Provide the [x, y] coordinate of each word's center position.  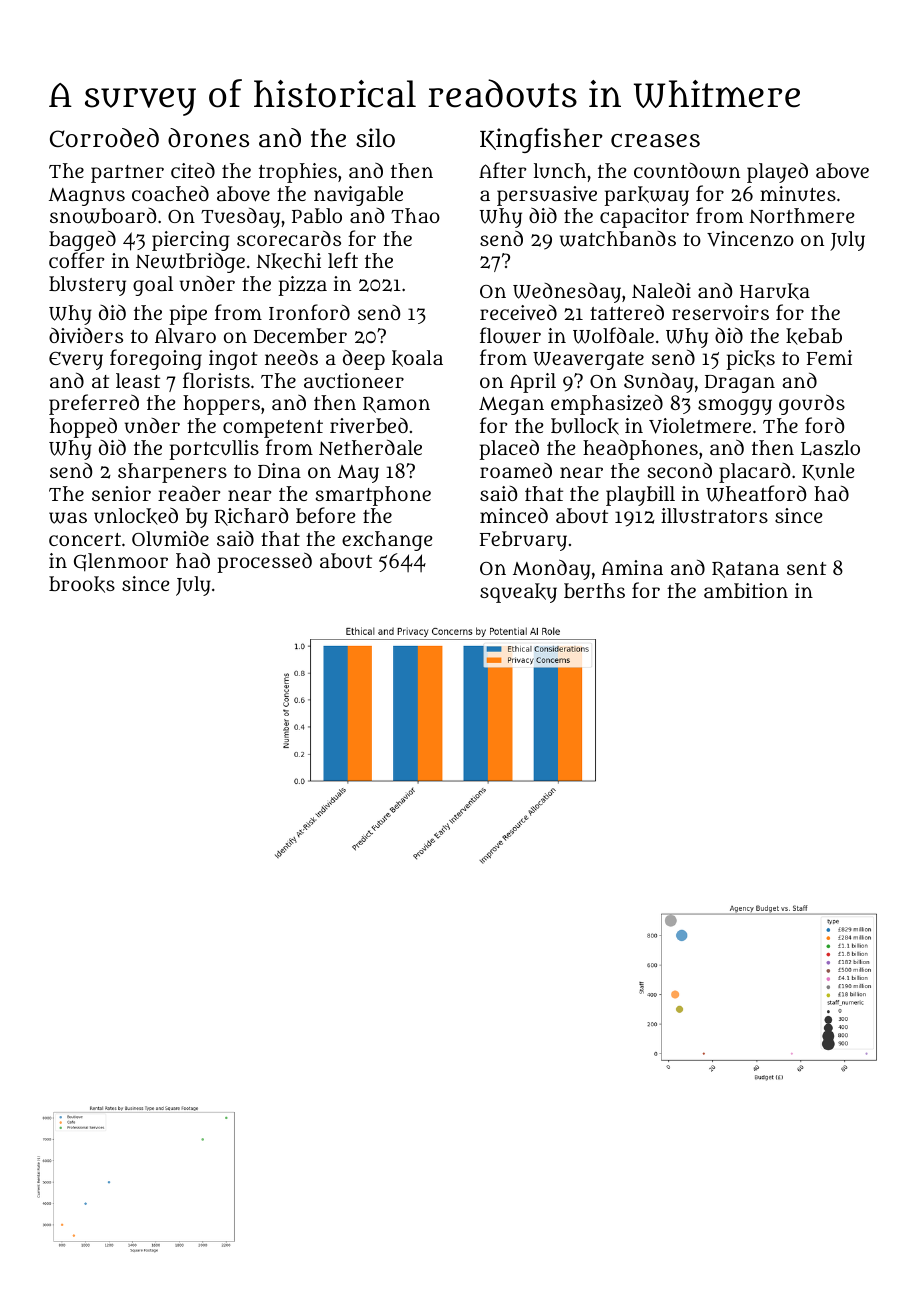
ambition [746, 590]
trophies [298, 173]
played [777, 173]
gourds [812, 404]
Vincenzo [750, 239]
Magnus [87, 197]
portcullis [214, 450]
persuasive [547, 196]
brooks [82, 584]
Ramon [396, 405]
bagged [82, 240]
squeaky [518, 593]
